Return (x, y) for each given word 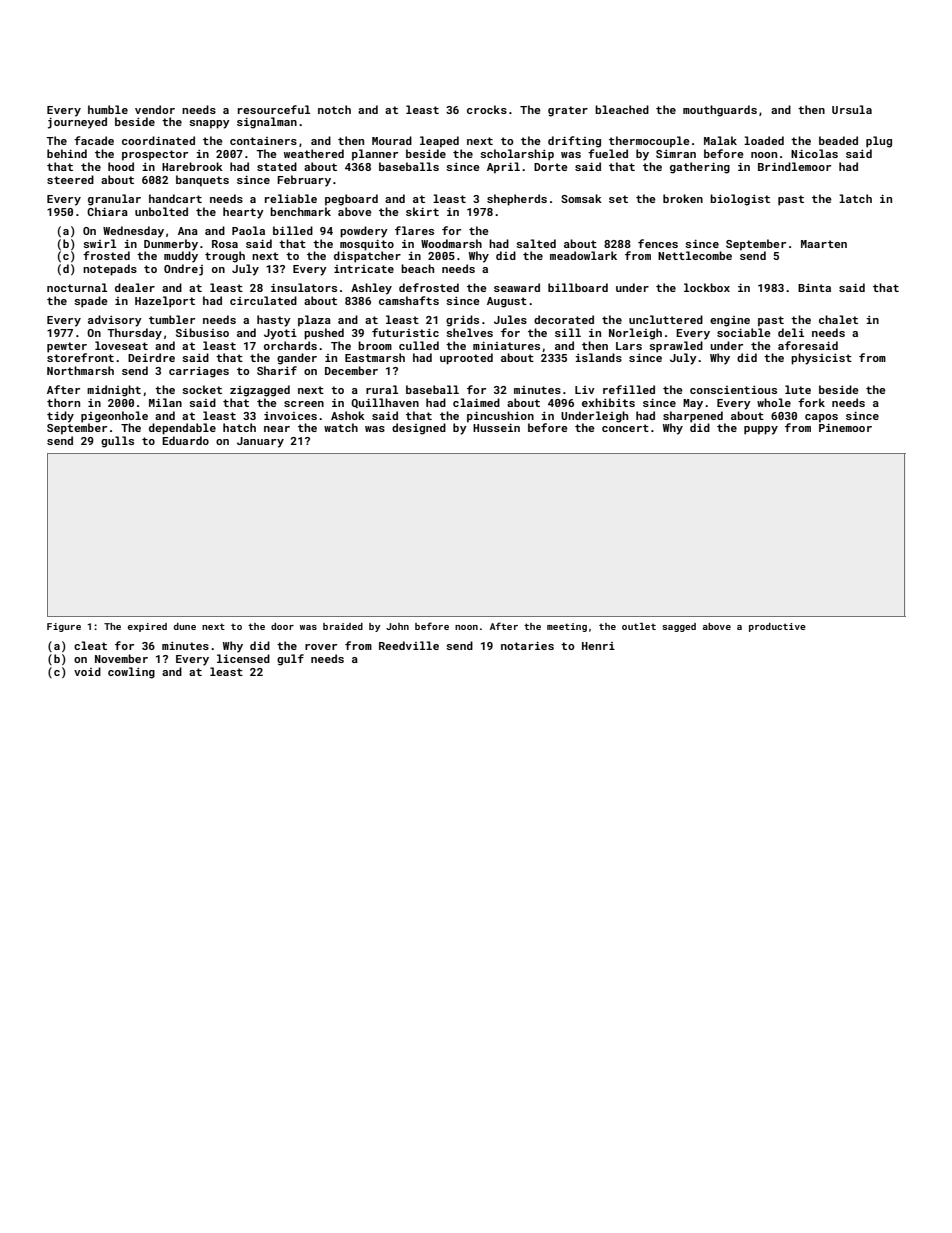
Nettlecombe (695, 255)
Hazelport (165, 302)
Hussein (496, 428)
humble (108, 109)
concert (625, 428)
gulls (117, 442)
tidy (60, 417)
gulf (290, 660)
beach (417, 268)
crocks (487, 109)
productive (777, 627)
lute (798, 389)
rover (321, 647)
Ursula (852, 109)
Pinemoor (845, 428)
